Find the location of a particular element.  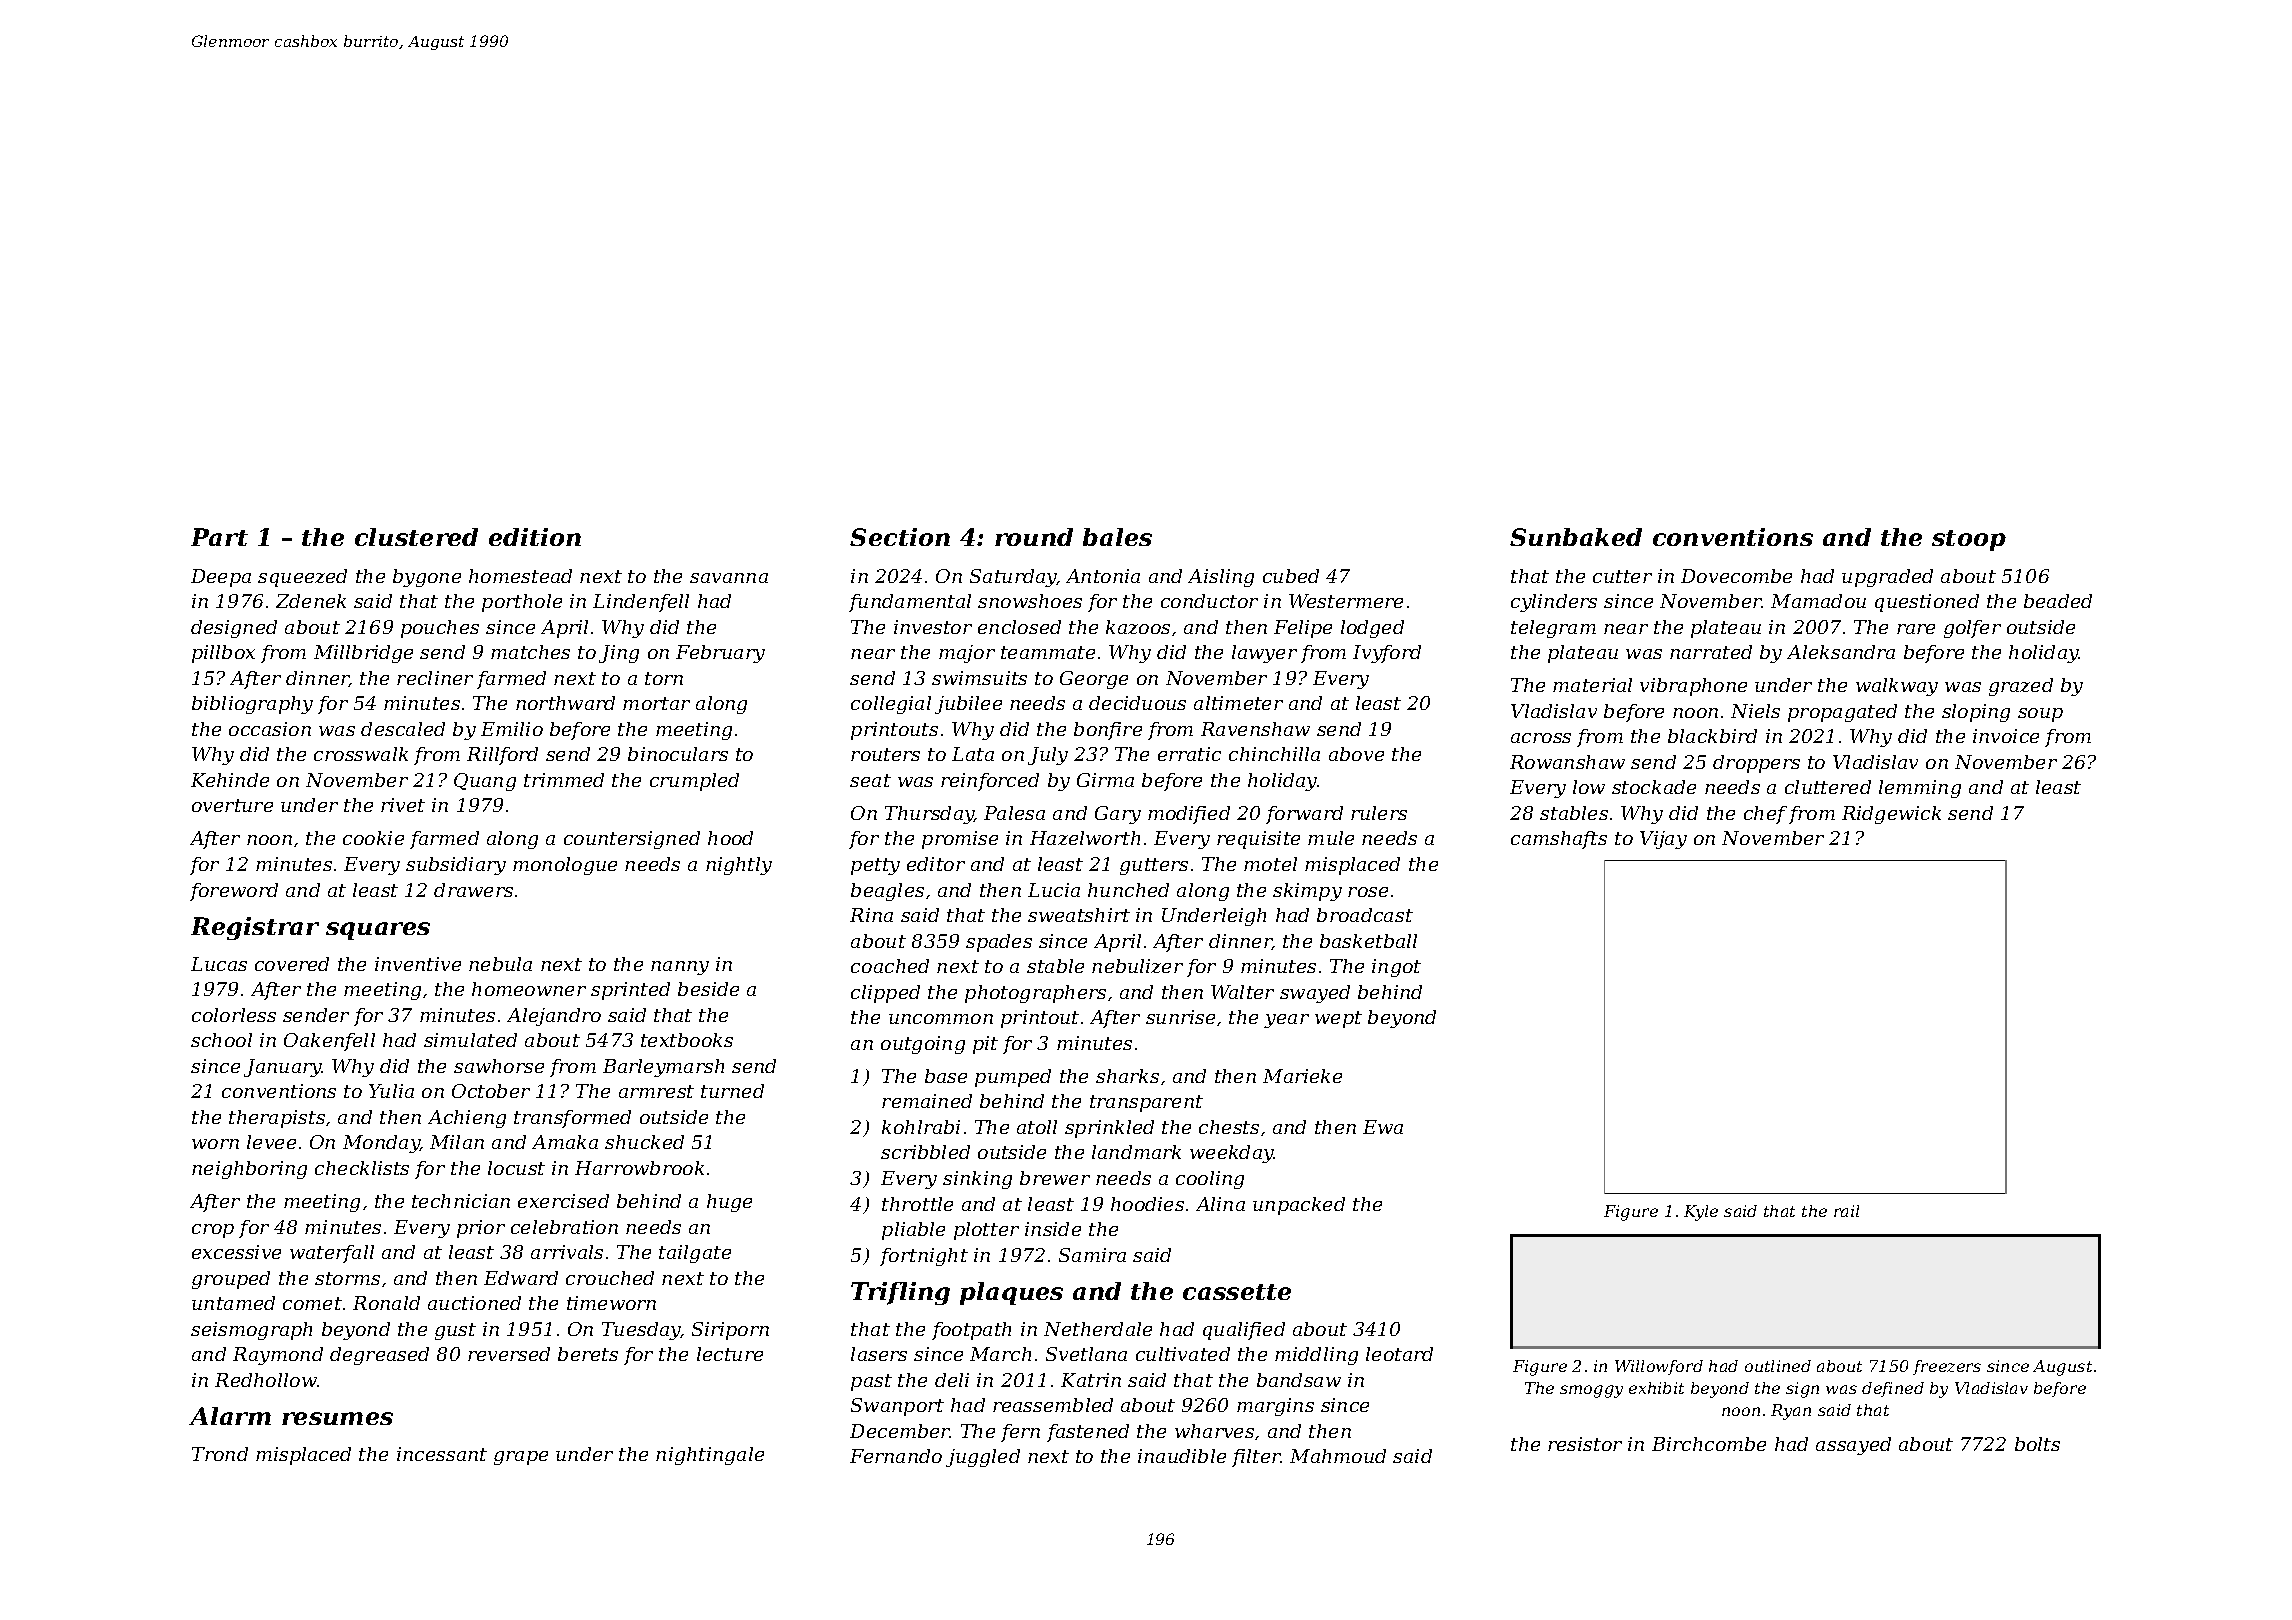

lemming is located at coordinates (1920, 789).
